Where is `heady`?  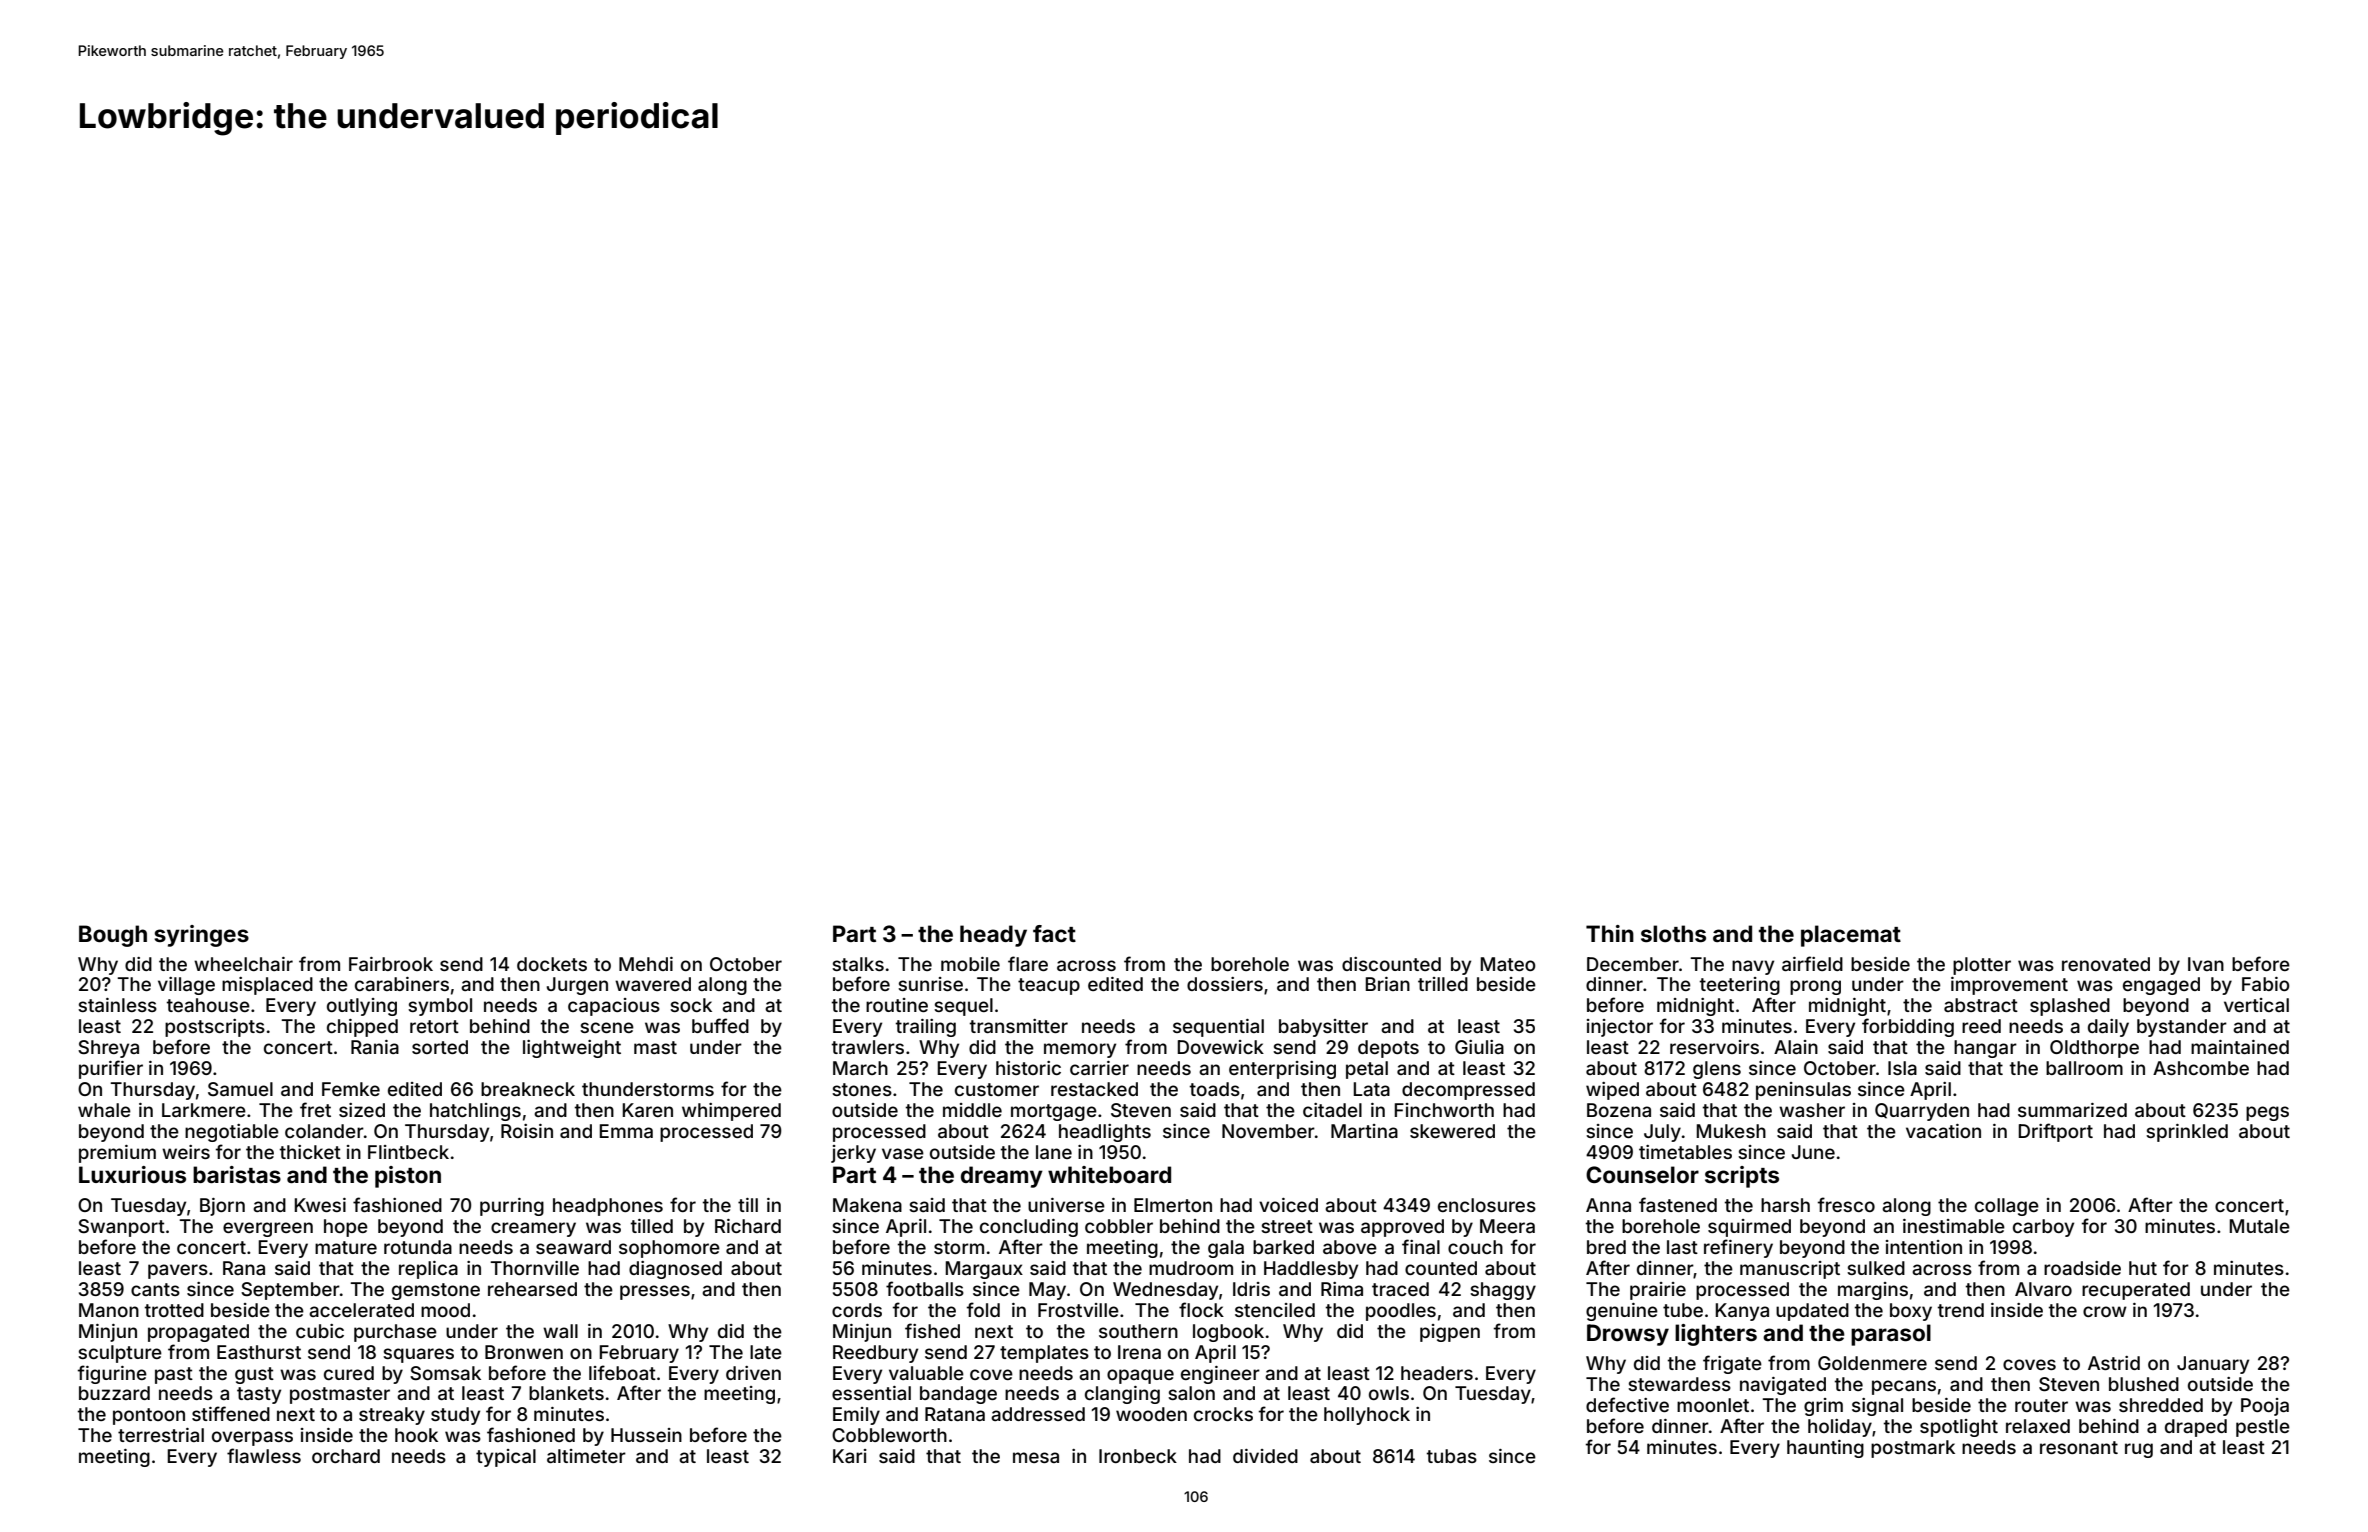 heady is located at coordinates (993, 936).
